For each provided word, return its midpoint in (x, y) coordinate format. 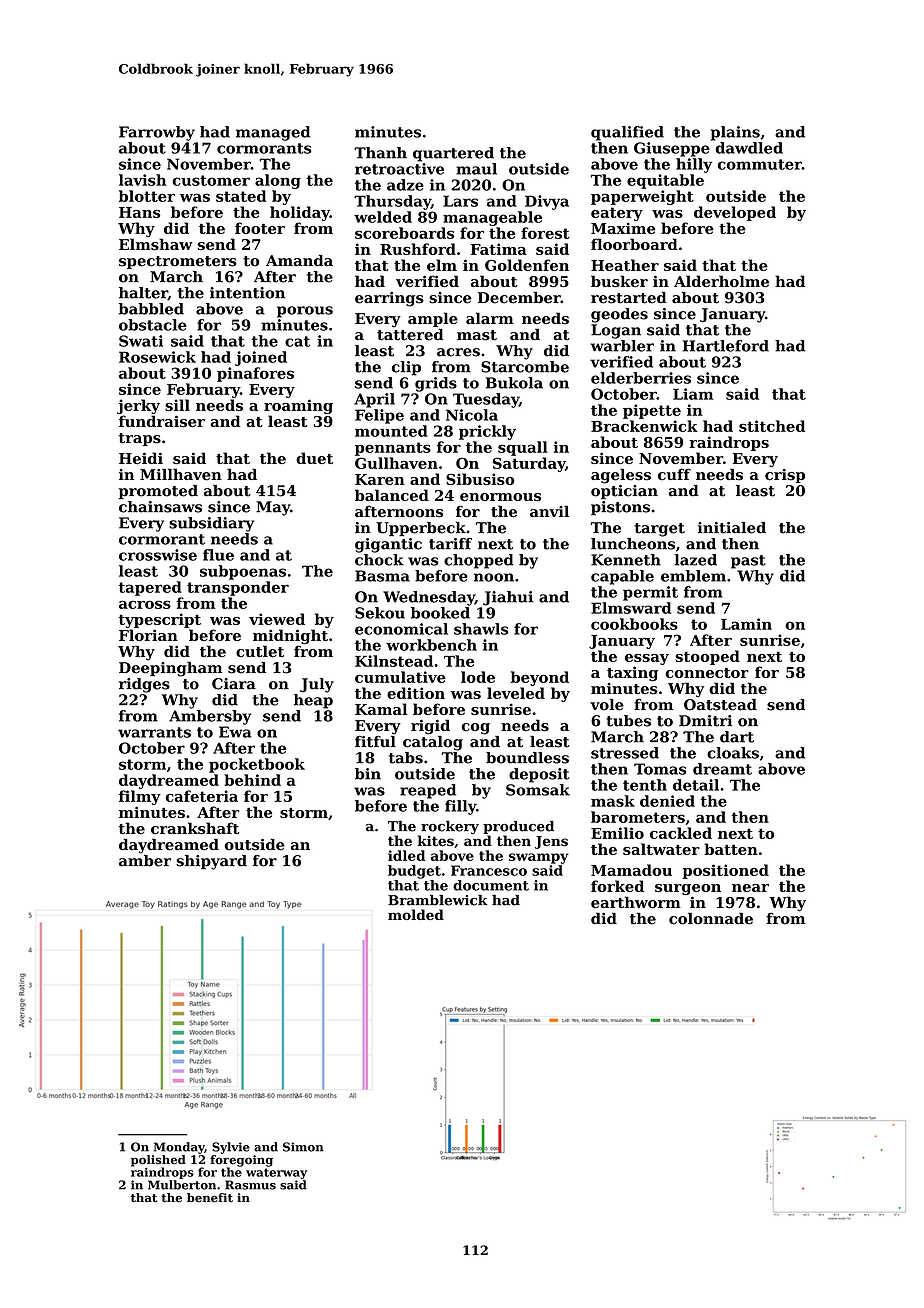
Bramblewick (438, 900)
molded (416, 914)
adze (405, 185)
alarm (490, 318)
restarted (629, 297)
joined (261, 358)
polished (158, 1161)
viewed (277, 619)
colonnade (711, 919)
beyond (540, 678)
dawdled (749, 148)
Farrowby (157, 133)
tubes (628, 721)
